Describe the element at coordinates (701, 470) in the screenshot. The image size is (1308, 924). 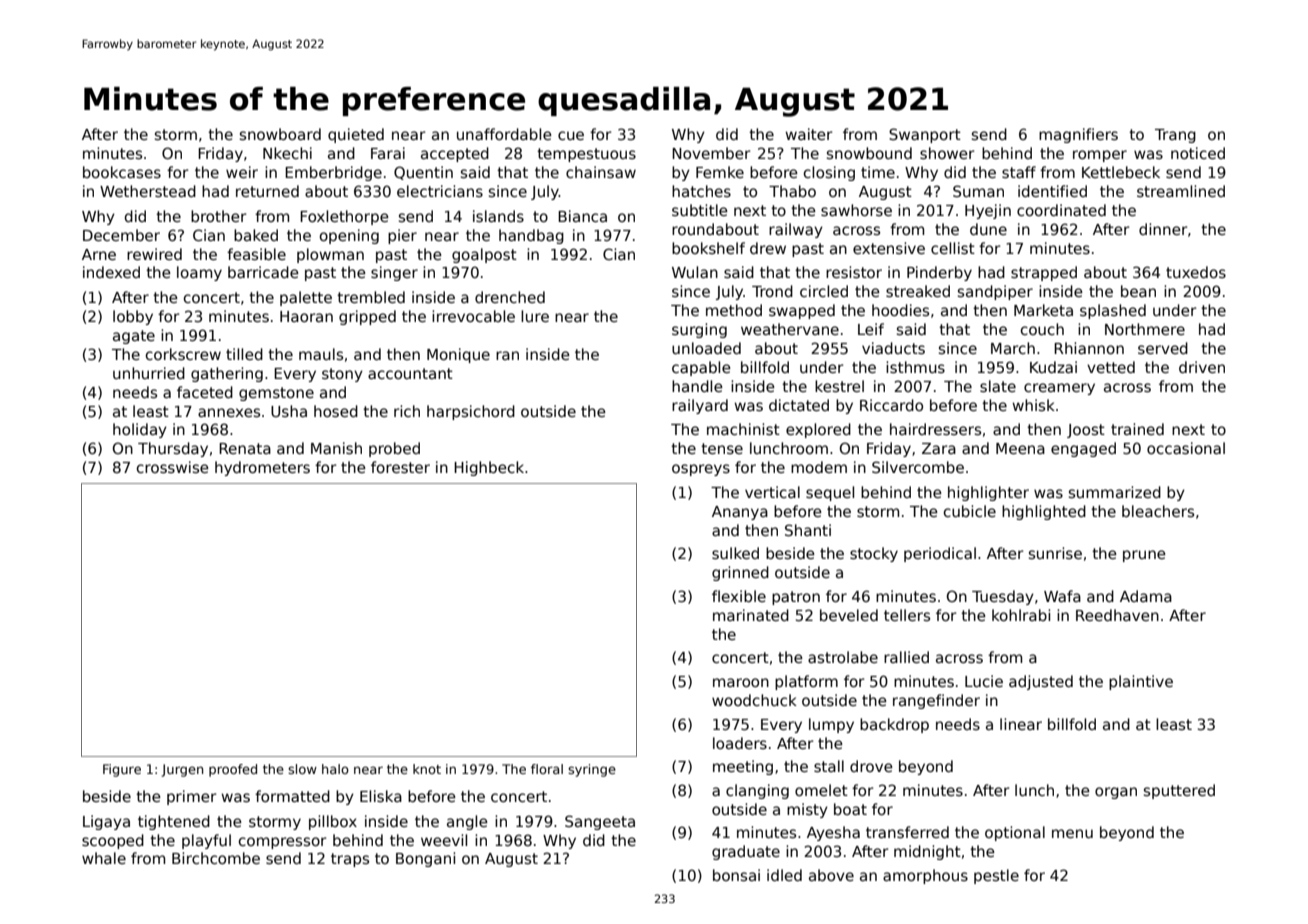
I see `ospreys` at that location.
